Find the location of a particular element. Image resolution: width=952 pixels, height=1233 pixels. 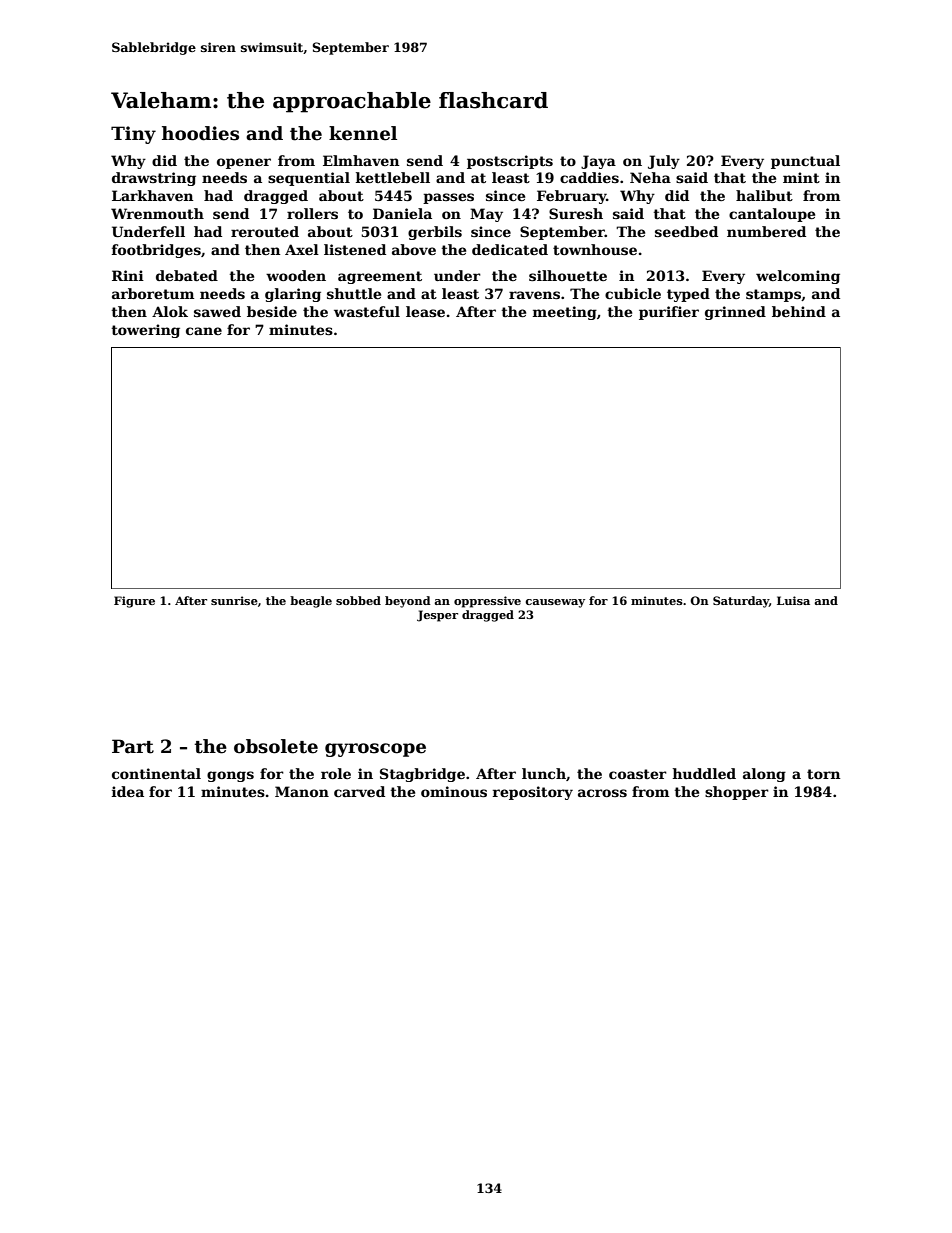

ominous is located at coordinates (454, 791).
